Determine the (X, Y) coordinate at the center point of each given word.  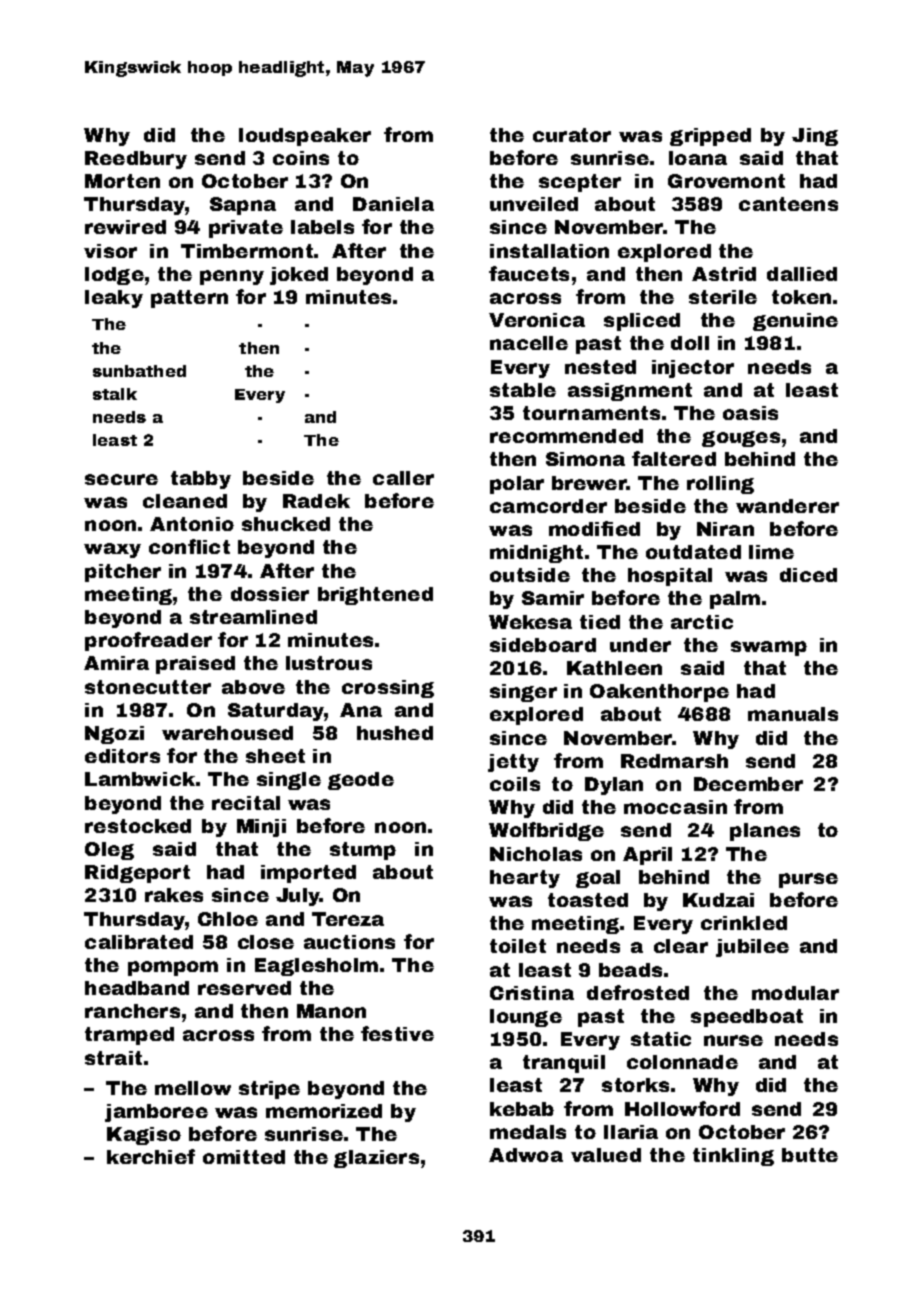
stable (523, 390)
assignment (630, 392)
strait (113, 1058)
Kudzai (718, 900)
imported (308, 874)
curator (572, 135)
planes (765, 832)
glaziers (376, 1159)
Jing (815, 137)
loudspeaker (305, 137)
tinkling (733, 1157)
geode (361, 781)
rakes (174, 895)
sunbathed (139, 371)
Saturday (276, 712)
